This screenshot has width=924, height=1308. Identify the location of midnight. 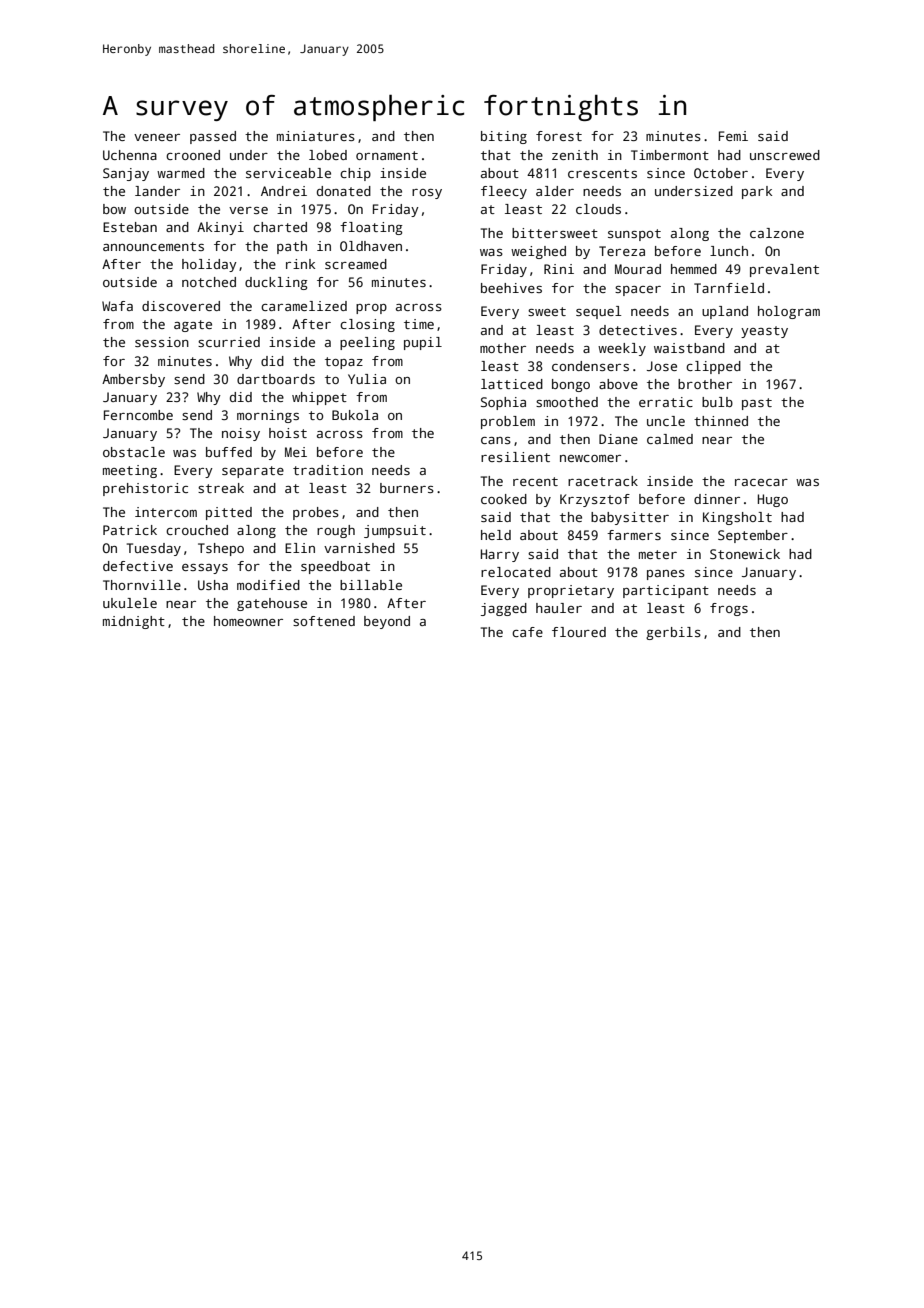
(134, 622).
